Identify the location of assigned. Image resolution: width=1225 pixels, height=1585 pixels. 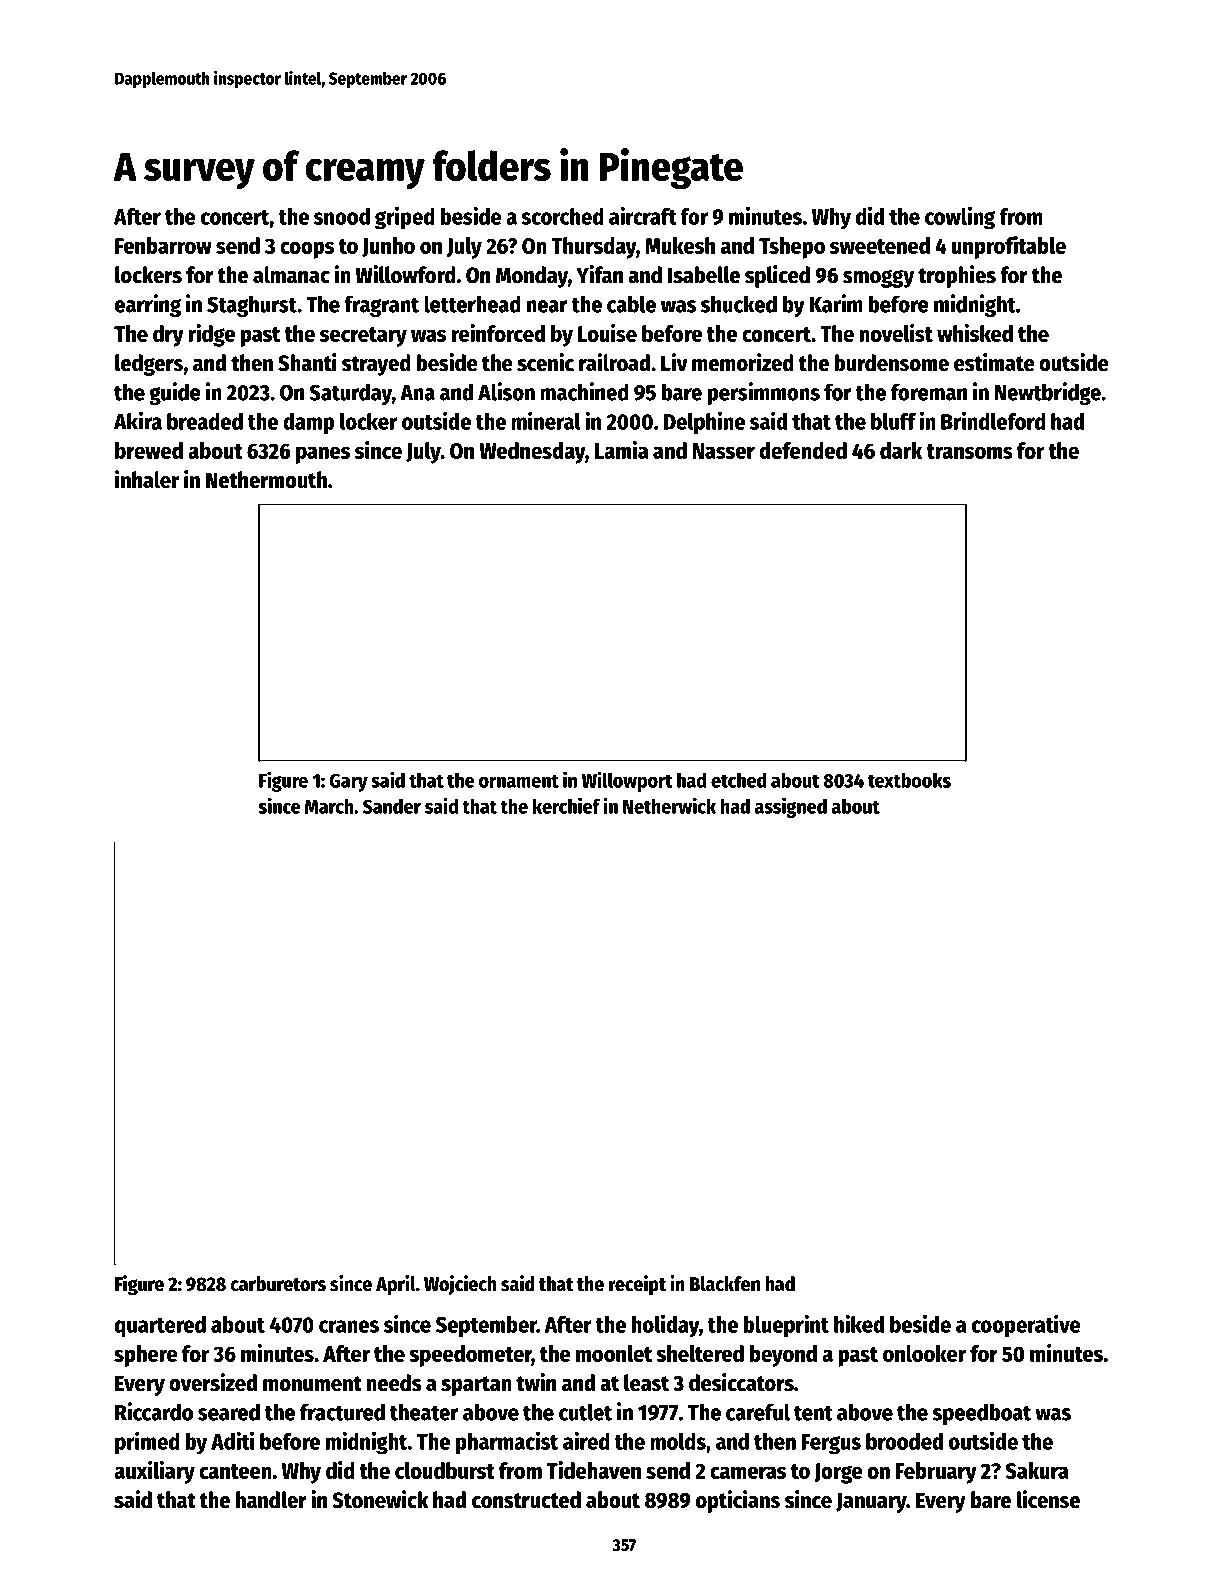
(791, 807).
